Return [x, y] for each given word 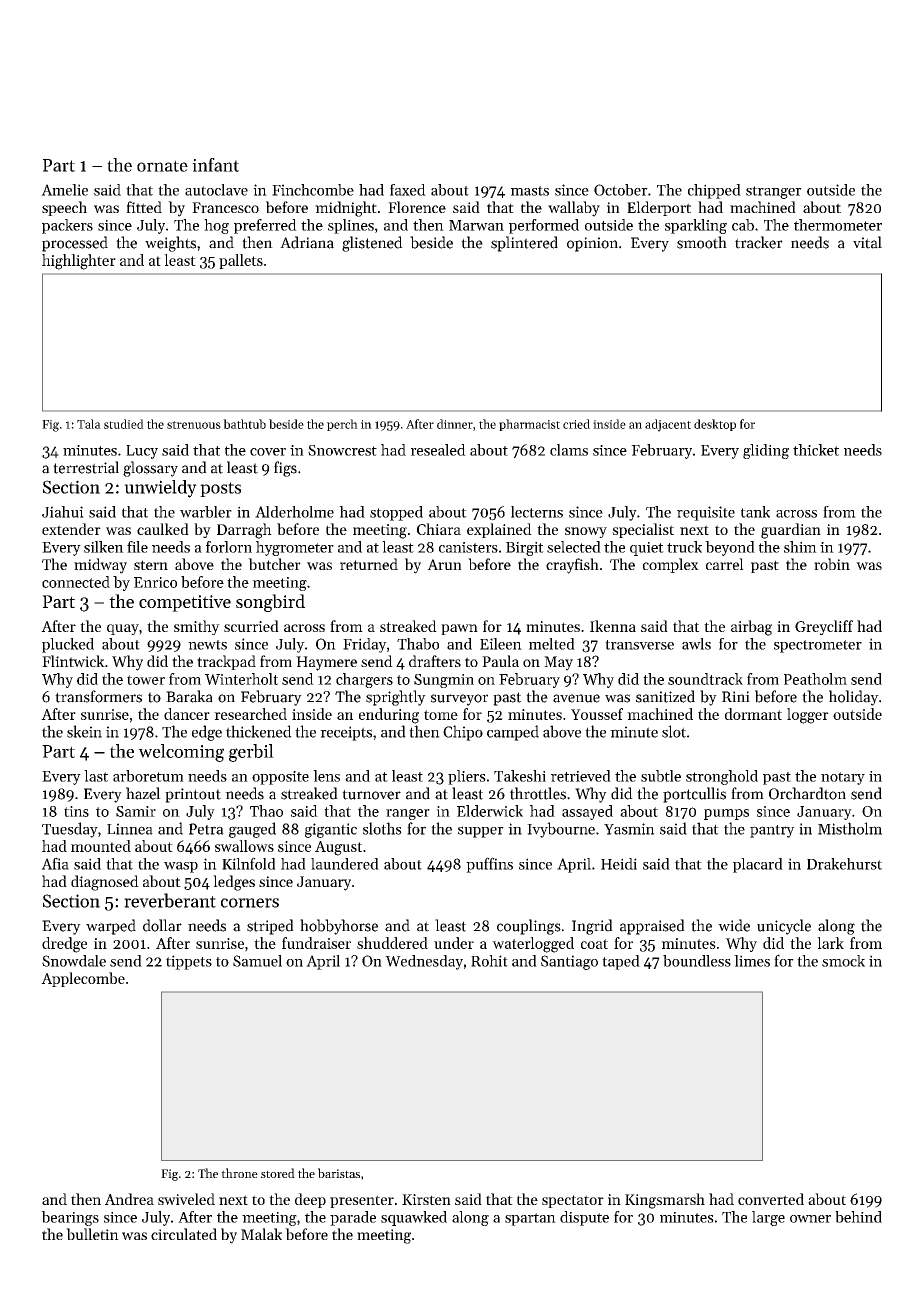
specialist [643, 530]
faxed [408, 190]
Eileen [501, 644]
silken [104, 547]
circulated [184, 1234]
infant [215, 165]
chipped [714, 191]
